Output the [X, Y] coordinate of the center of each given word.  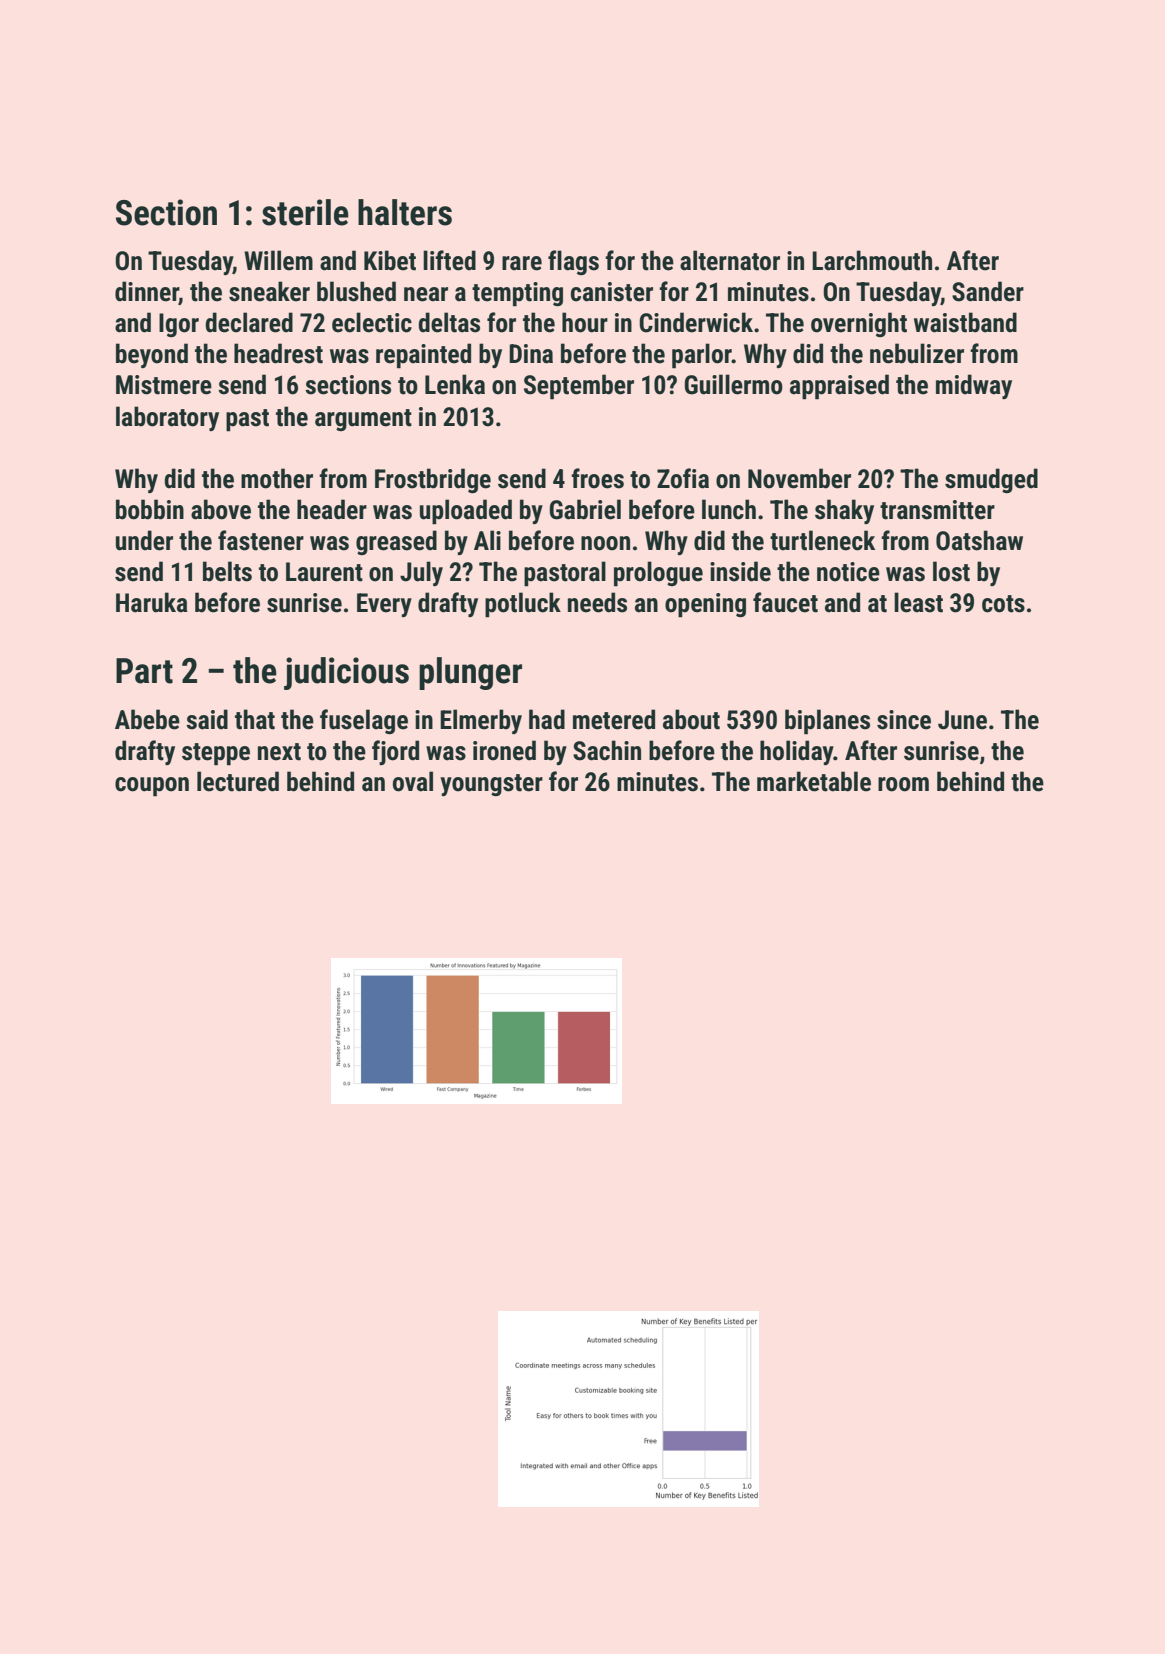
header [332, 509]
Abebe [147, 719]
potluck [523, 605]
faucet [785, 602]
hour [585, 322]
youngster [491, 785]
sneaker [269, 291]
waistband [965, 322]
